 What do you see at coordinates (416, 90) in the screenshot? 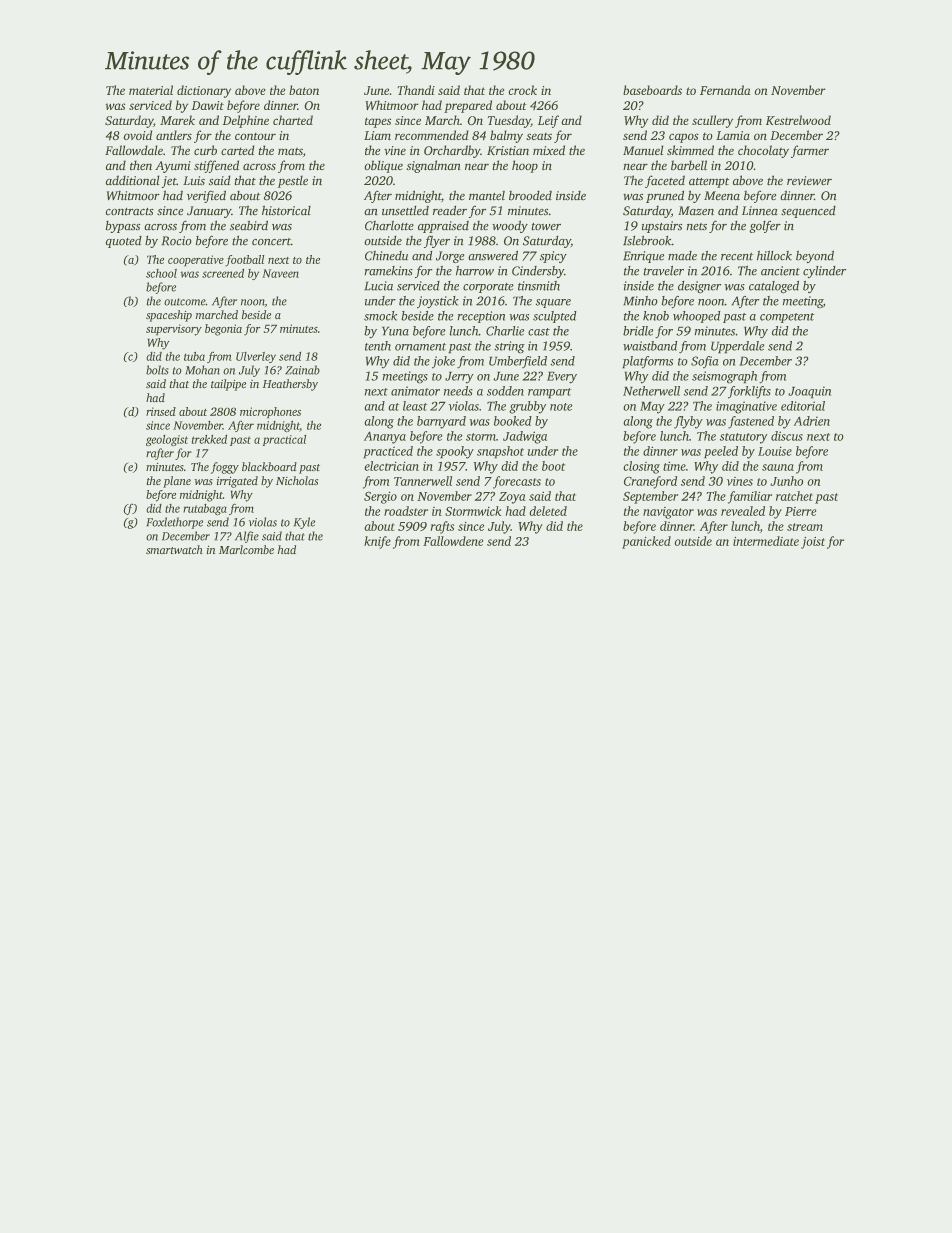
I see `Thandi` at bounding box center [416, 90].
